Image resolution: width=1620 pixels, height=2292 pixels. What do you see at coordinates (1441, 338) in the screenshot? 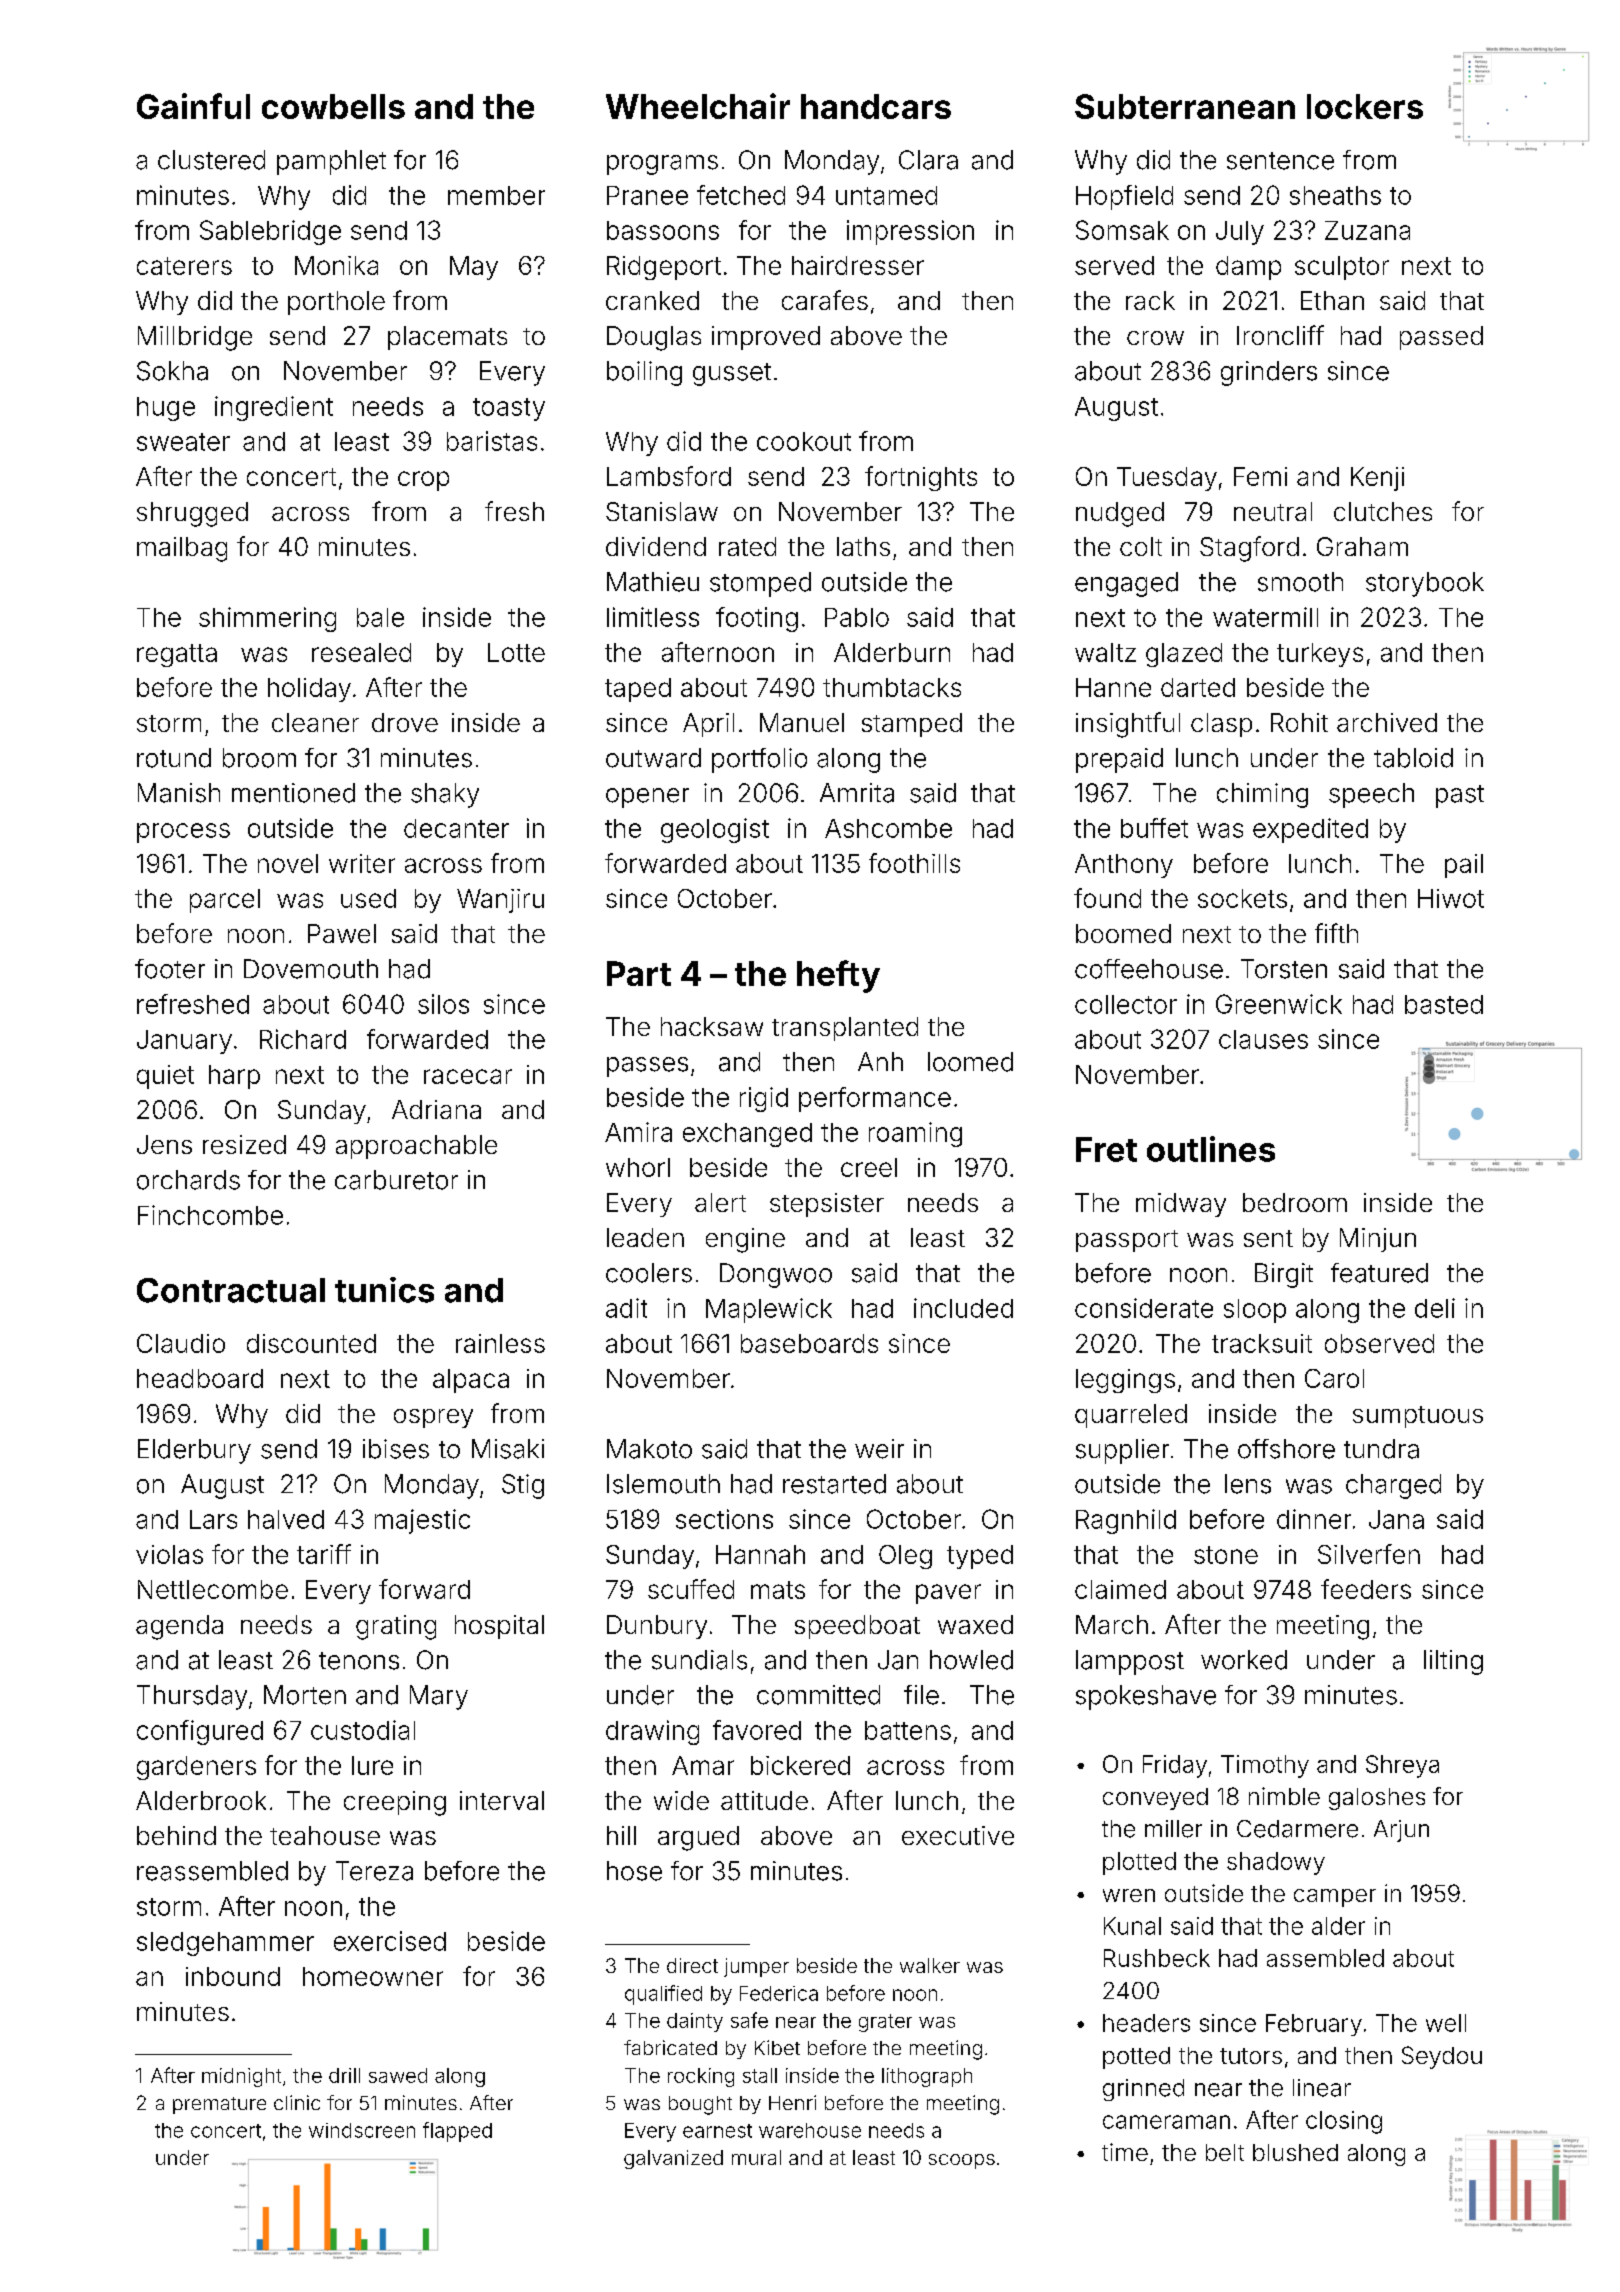
I see `passed` at bounding box center [1441, 338].
